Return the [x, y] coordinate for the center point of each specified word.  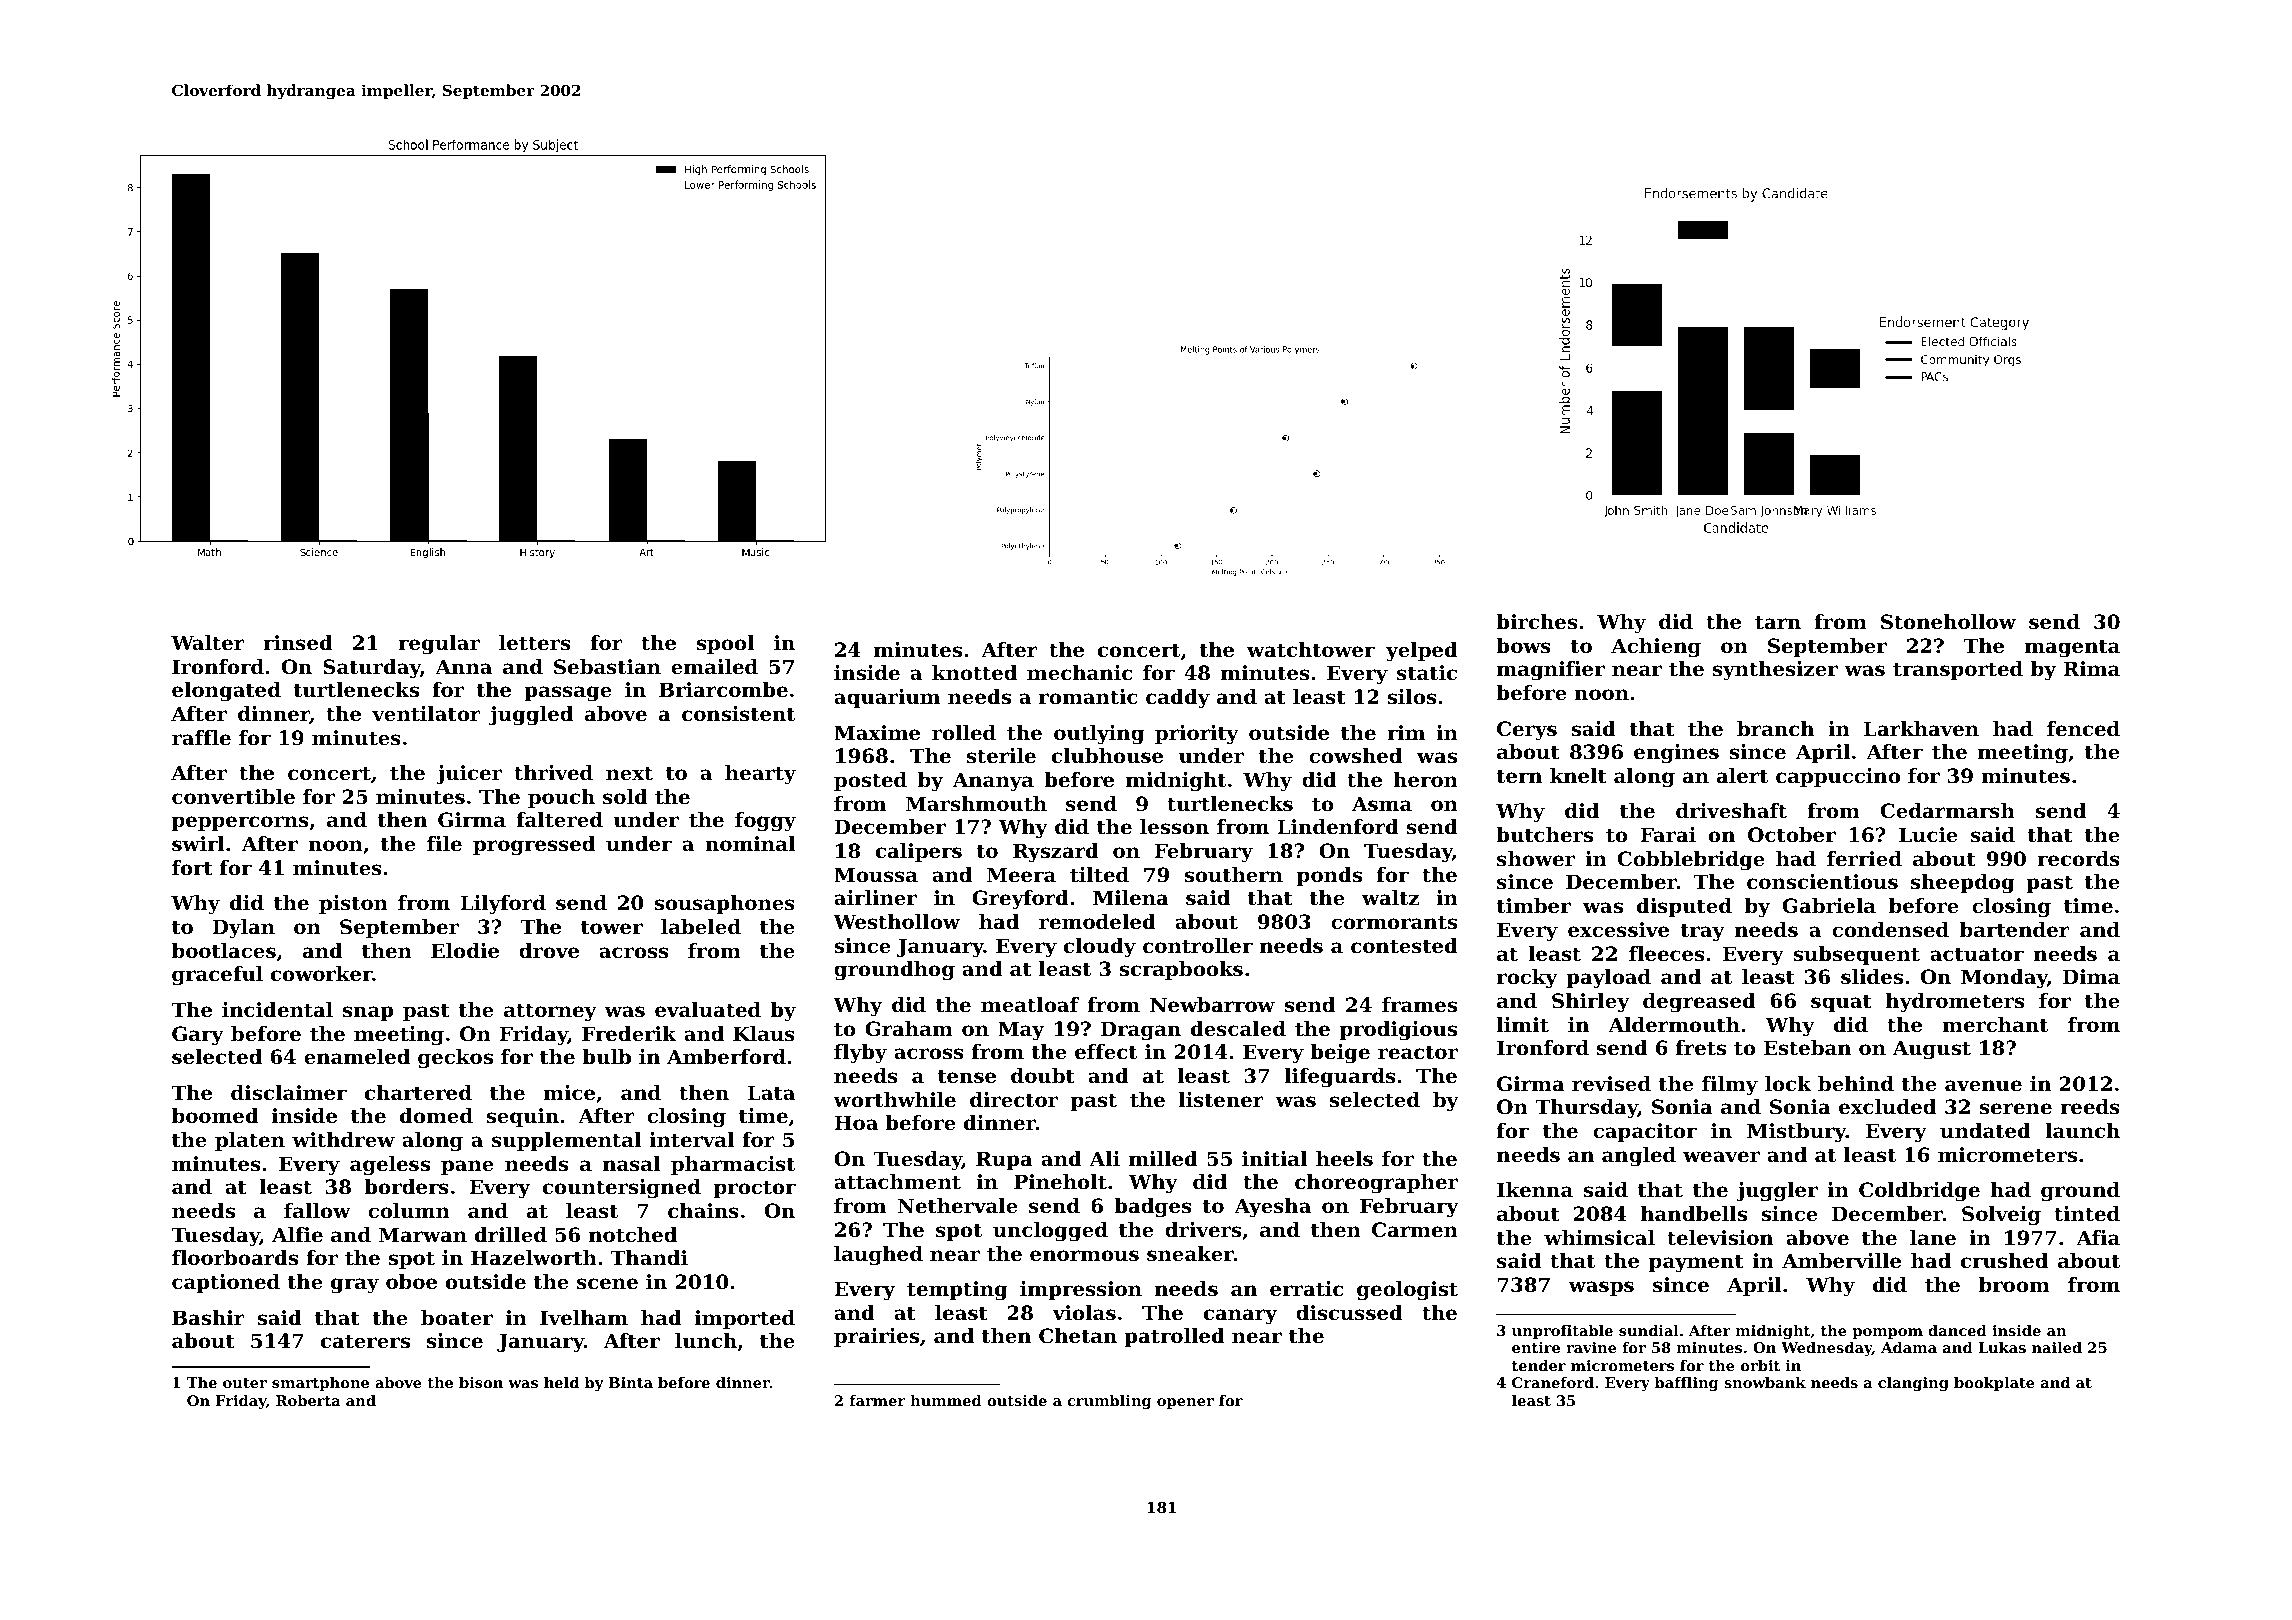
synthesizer [1775, 671]
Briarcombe [723, 690]
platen [250, 1141]
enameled [357, 1057]
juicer [469, 775]
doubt [1043, 1076]
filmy [1730, 1086]
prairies [876, 1337]
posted [870, 781]
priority [1197, 735]
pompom [1887, 1333]
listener [1221, 1100]
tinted [2087, 1214]
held [561, 1382]
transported [1958, 670]
